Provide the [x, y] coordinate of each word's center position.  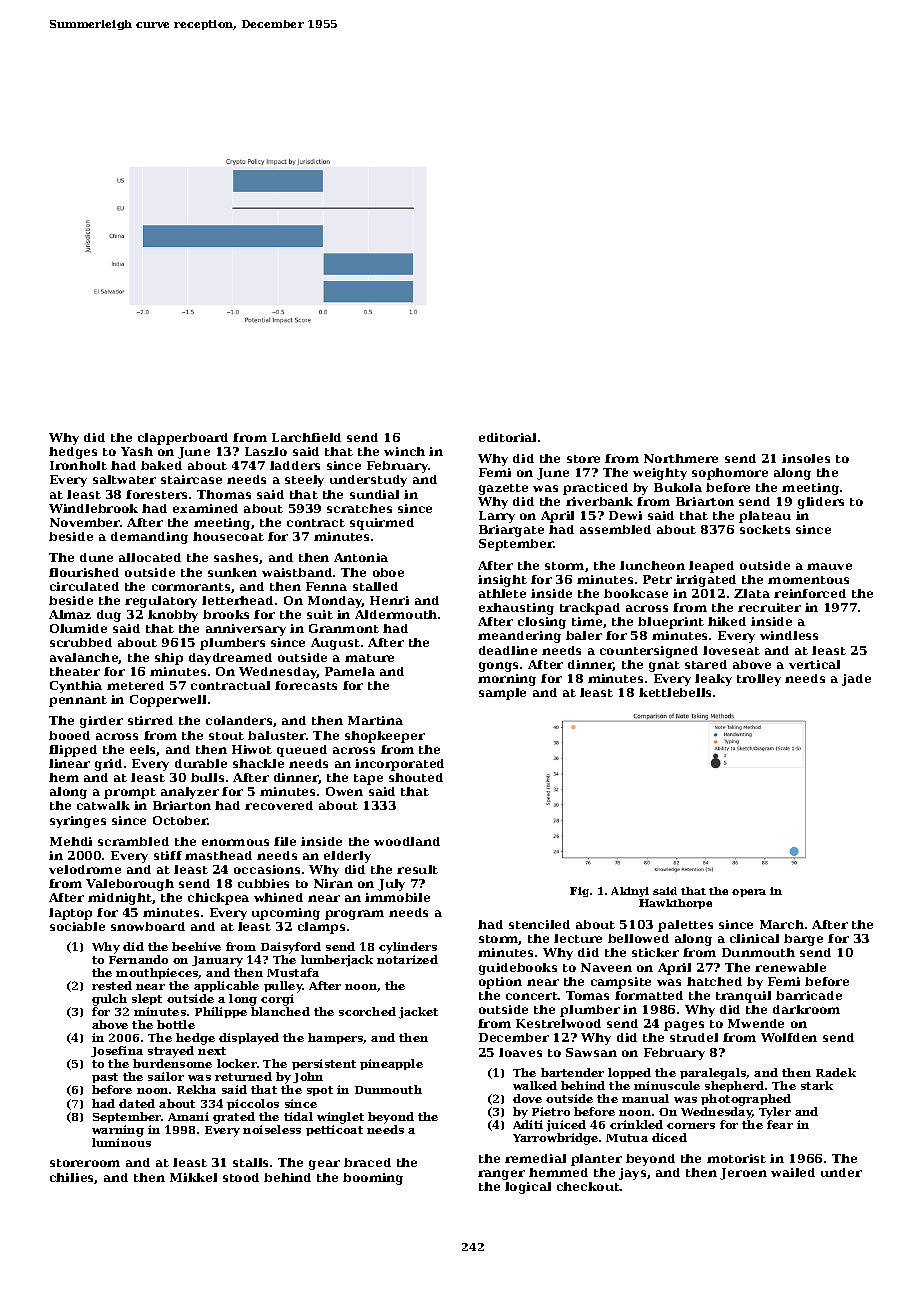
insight [502, 581]
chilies [72, 1178]
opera [749, 893]
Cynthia [76, 687]
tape [368, 779]
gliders [821, 503]
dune [96, 557]
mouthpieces [157, 973]
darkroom [806, 1009]
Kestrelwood [558, 1023]
